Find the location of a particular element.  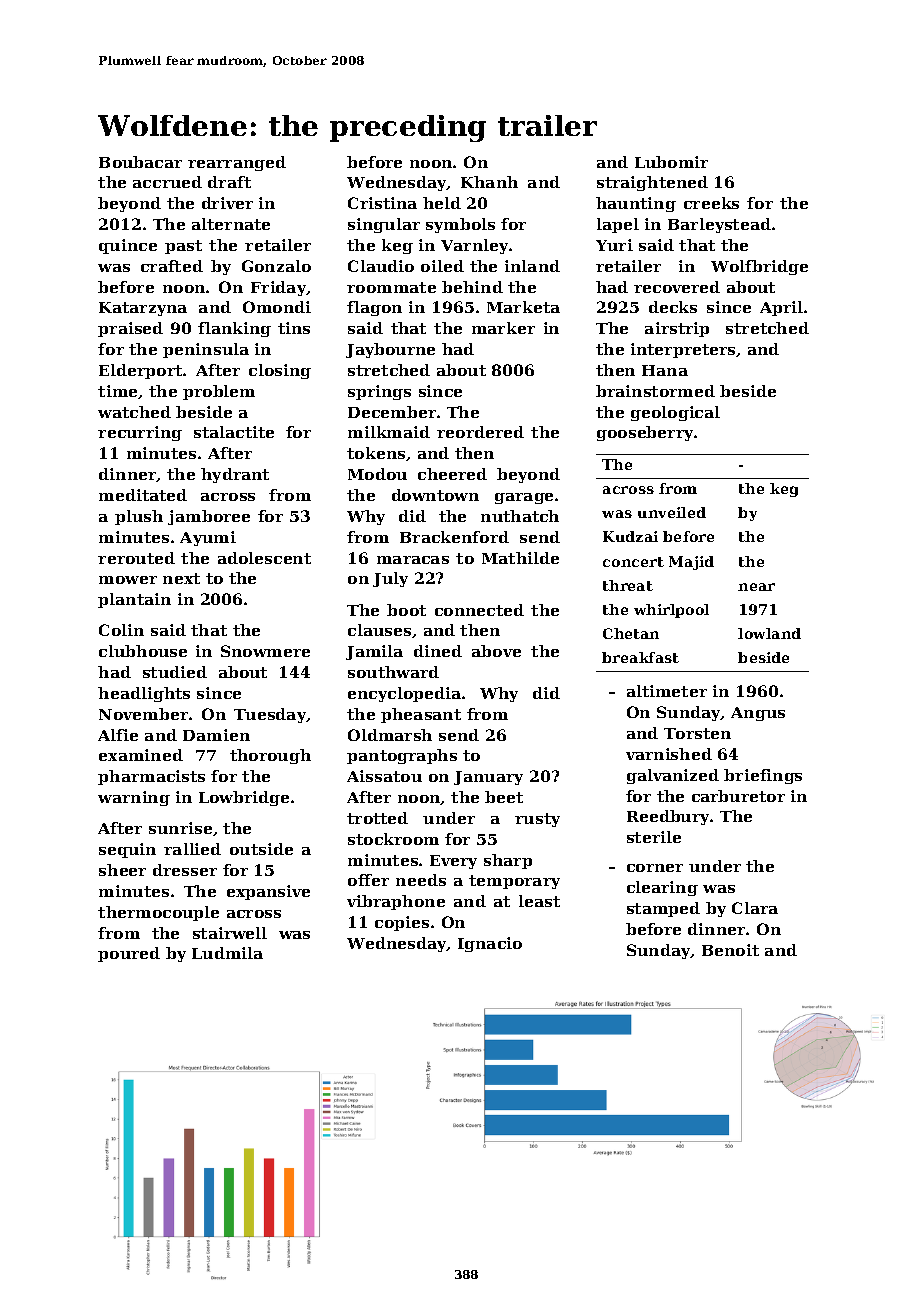

quince is located at coordinates (128, 246).
